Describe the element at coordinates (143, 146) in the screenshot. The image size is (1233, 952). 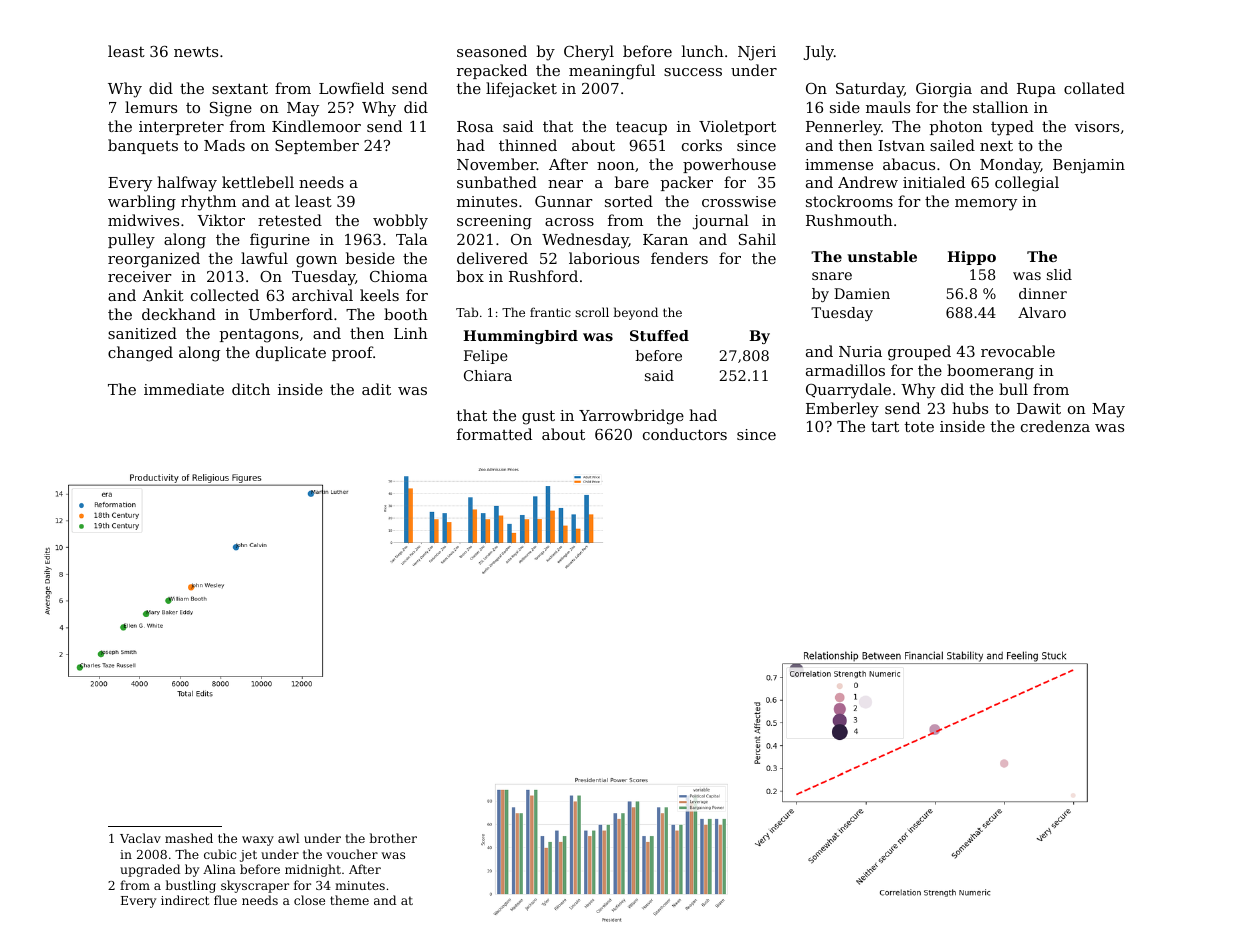
I see `banquets` at that location.
